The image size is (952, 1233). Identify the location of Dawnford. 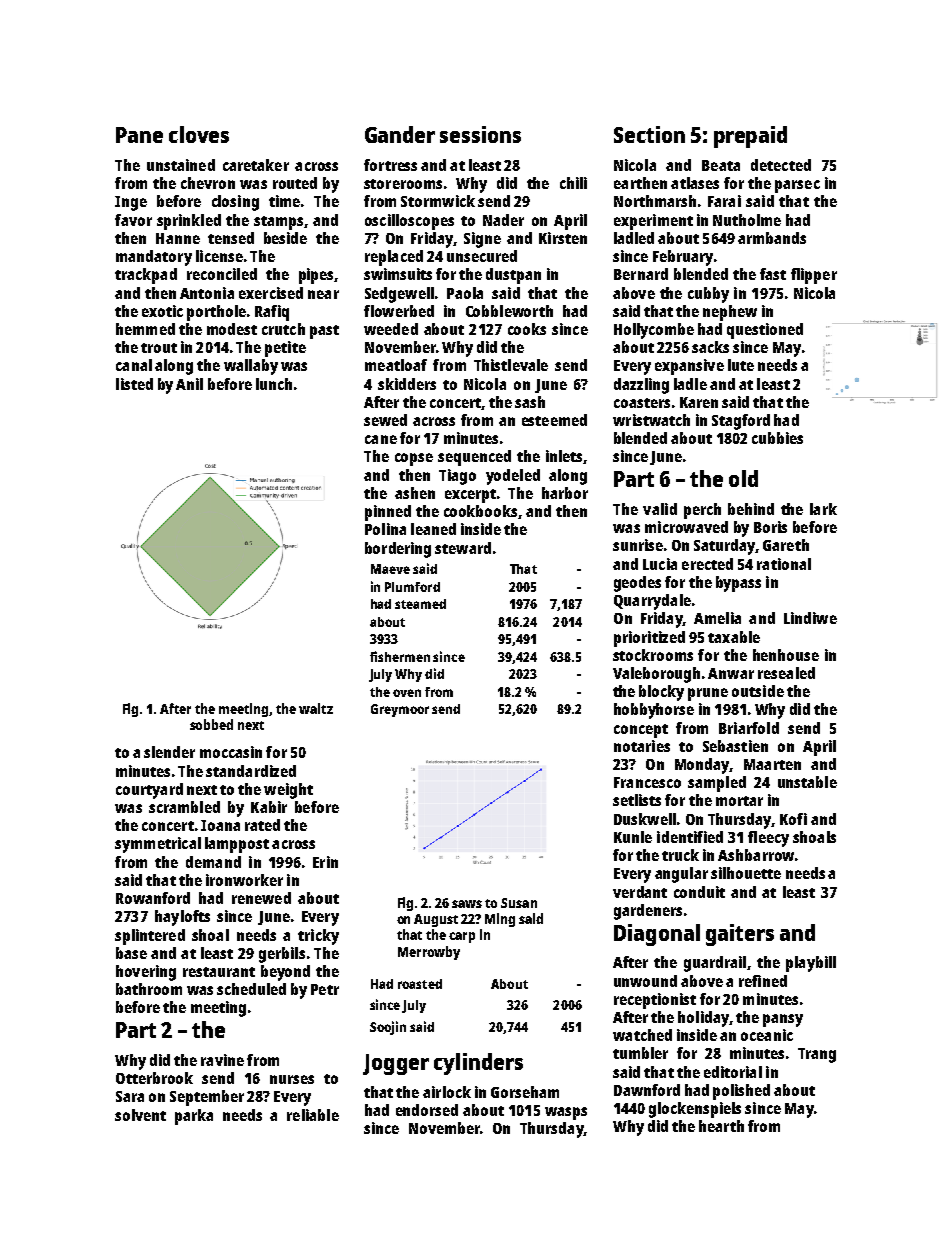
(647, 1090).
